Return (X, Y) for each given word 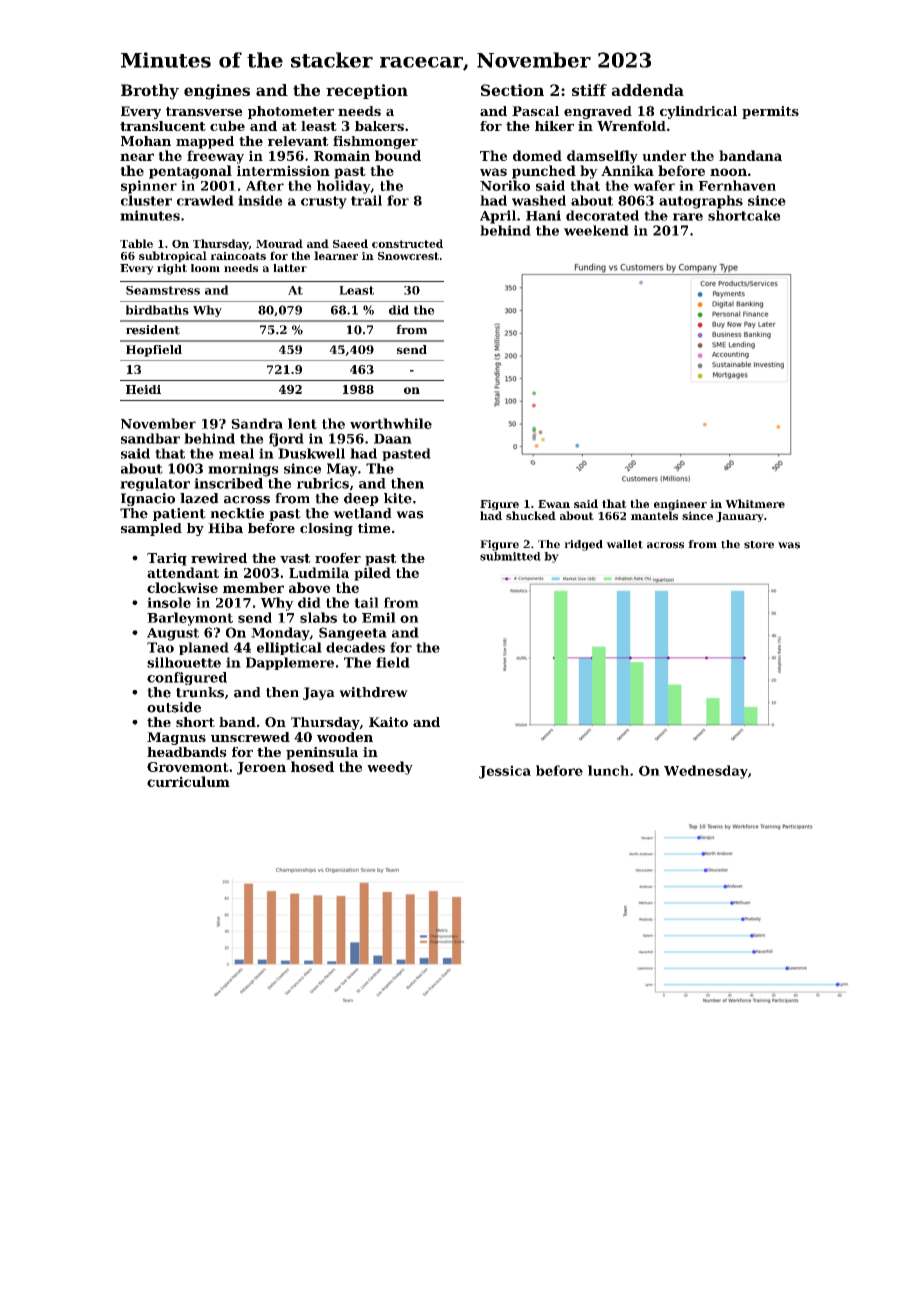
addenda (647, 90)
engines (217, 92)
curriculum (188, 781)
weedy (390, 768)
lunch (608, 770)
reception (367, 91)
